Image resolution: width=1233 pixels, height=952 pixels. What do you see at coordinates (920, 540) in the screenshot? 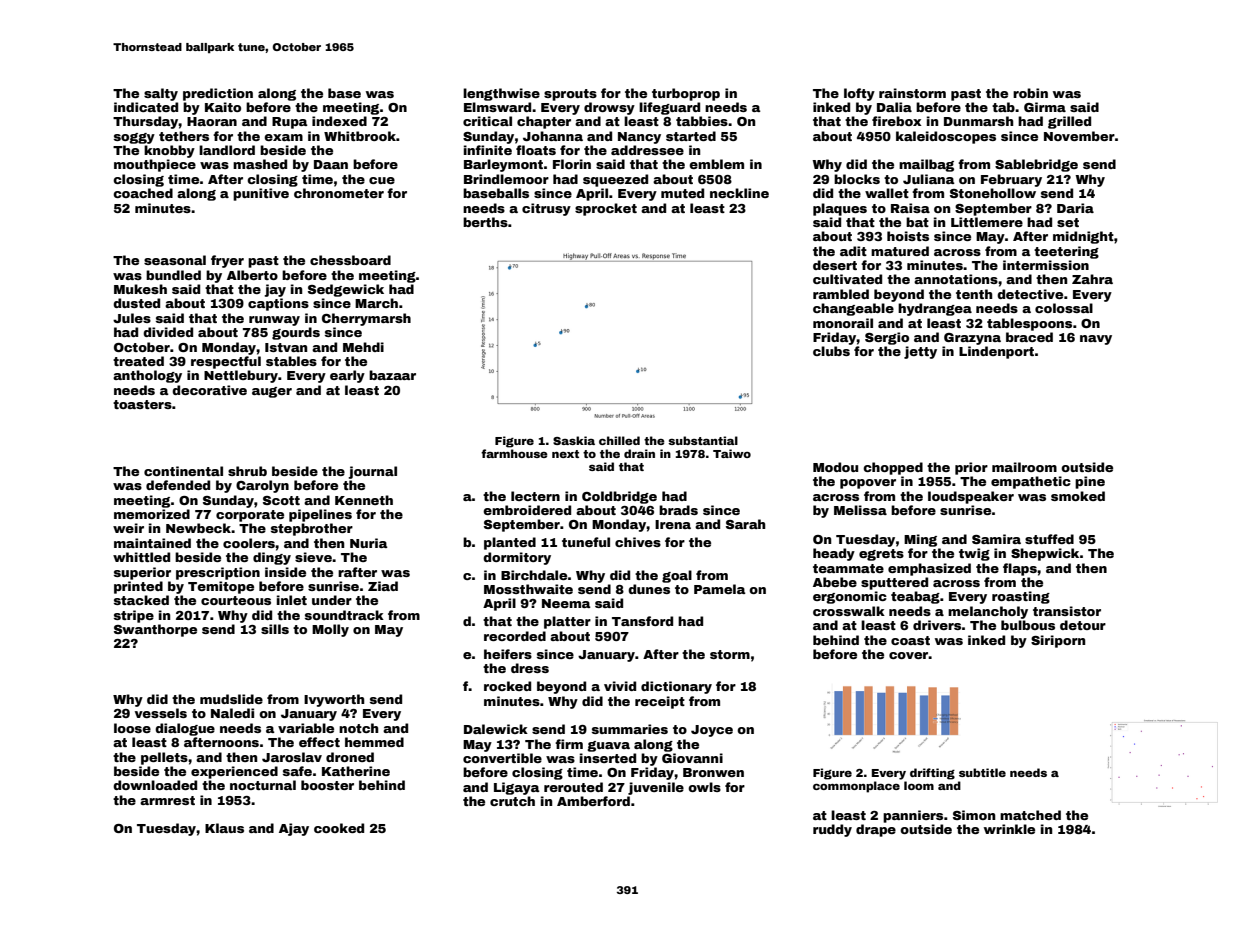
I see `Ming` at bounding box center [920, 540].
